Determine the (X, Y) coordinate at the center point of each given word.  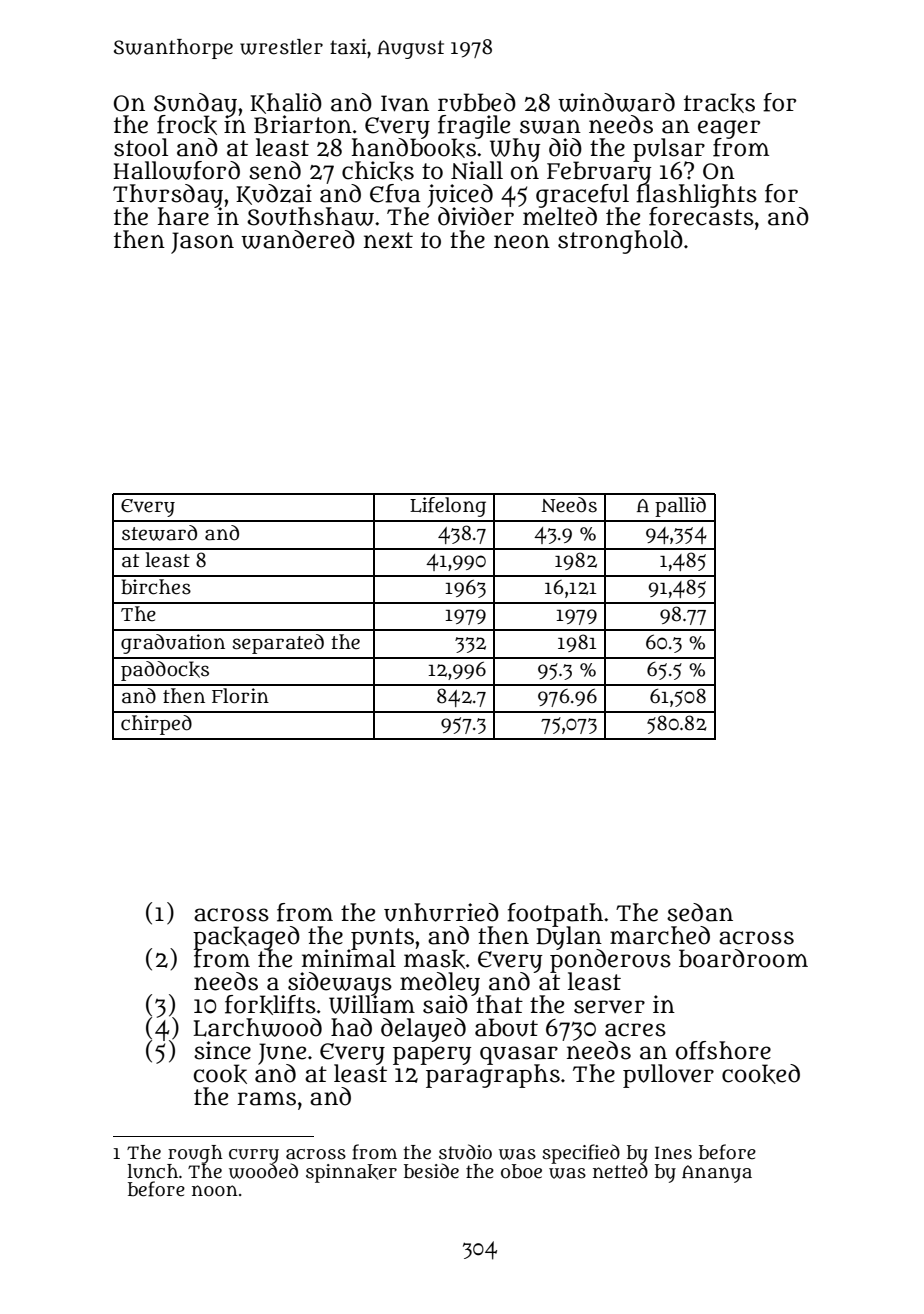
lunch (152, 1171)
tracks (719, 103)
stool (141, 147)
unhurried (441, 912)
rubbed (477, 102)
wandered (298, 239)
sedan (700, 912)
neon (522, 242)
